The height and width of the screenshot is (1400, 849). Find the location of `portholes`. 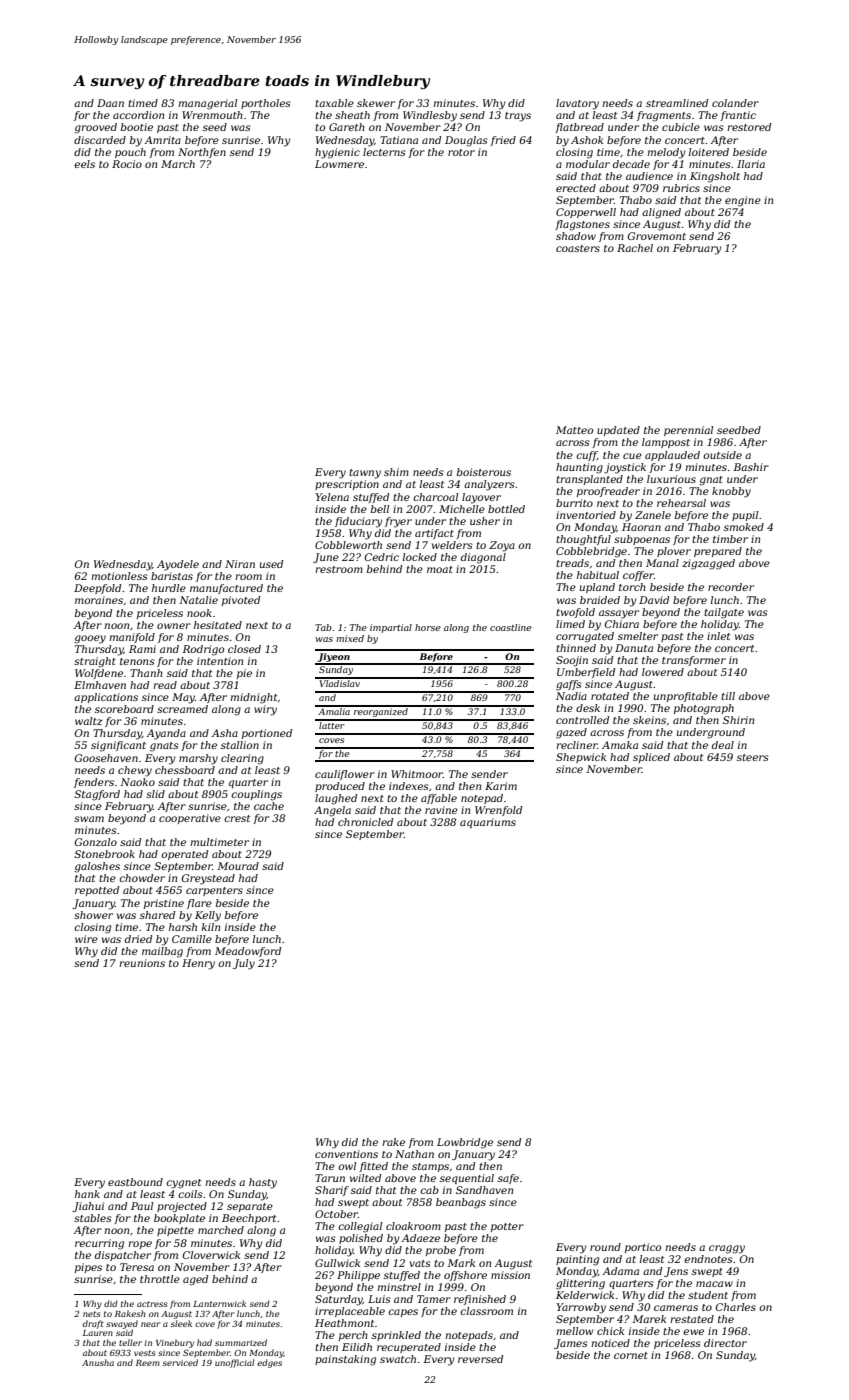

portholes is located at coordinates (266, 104).
